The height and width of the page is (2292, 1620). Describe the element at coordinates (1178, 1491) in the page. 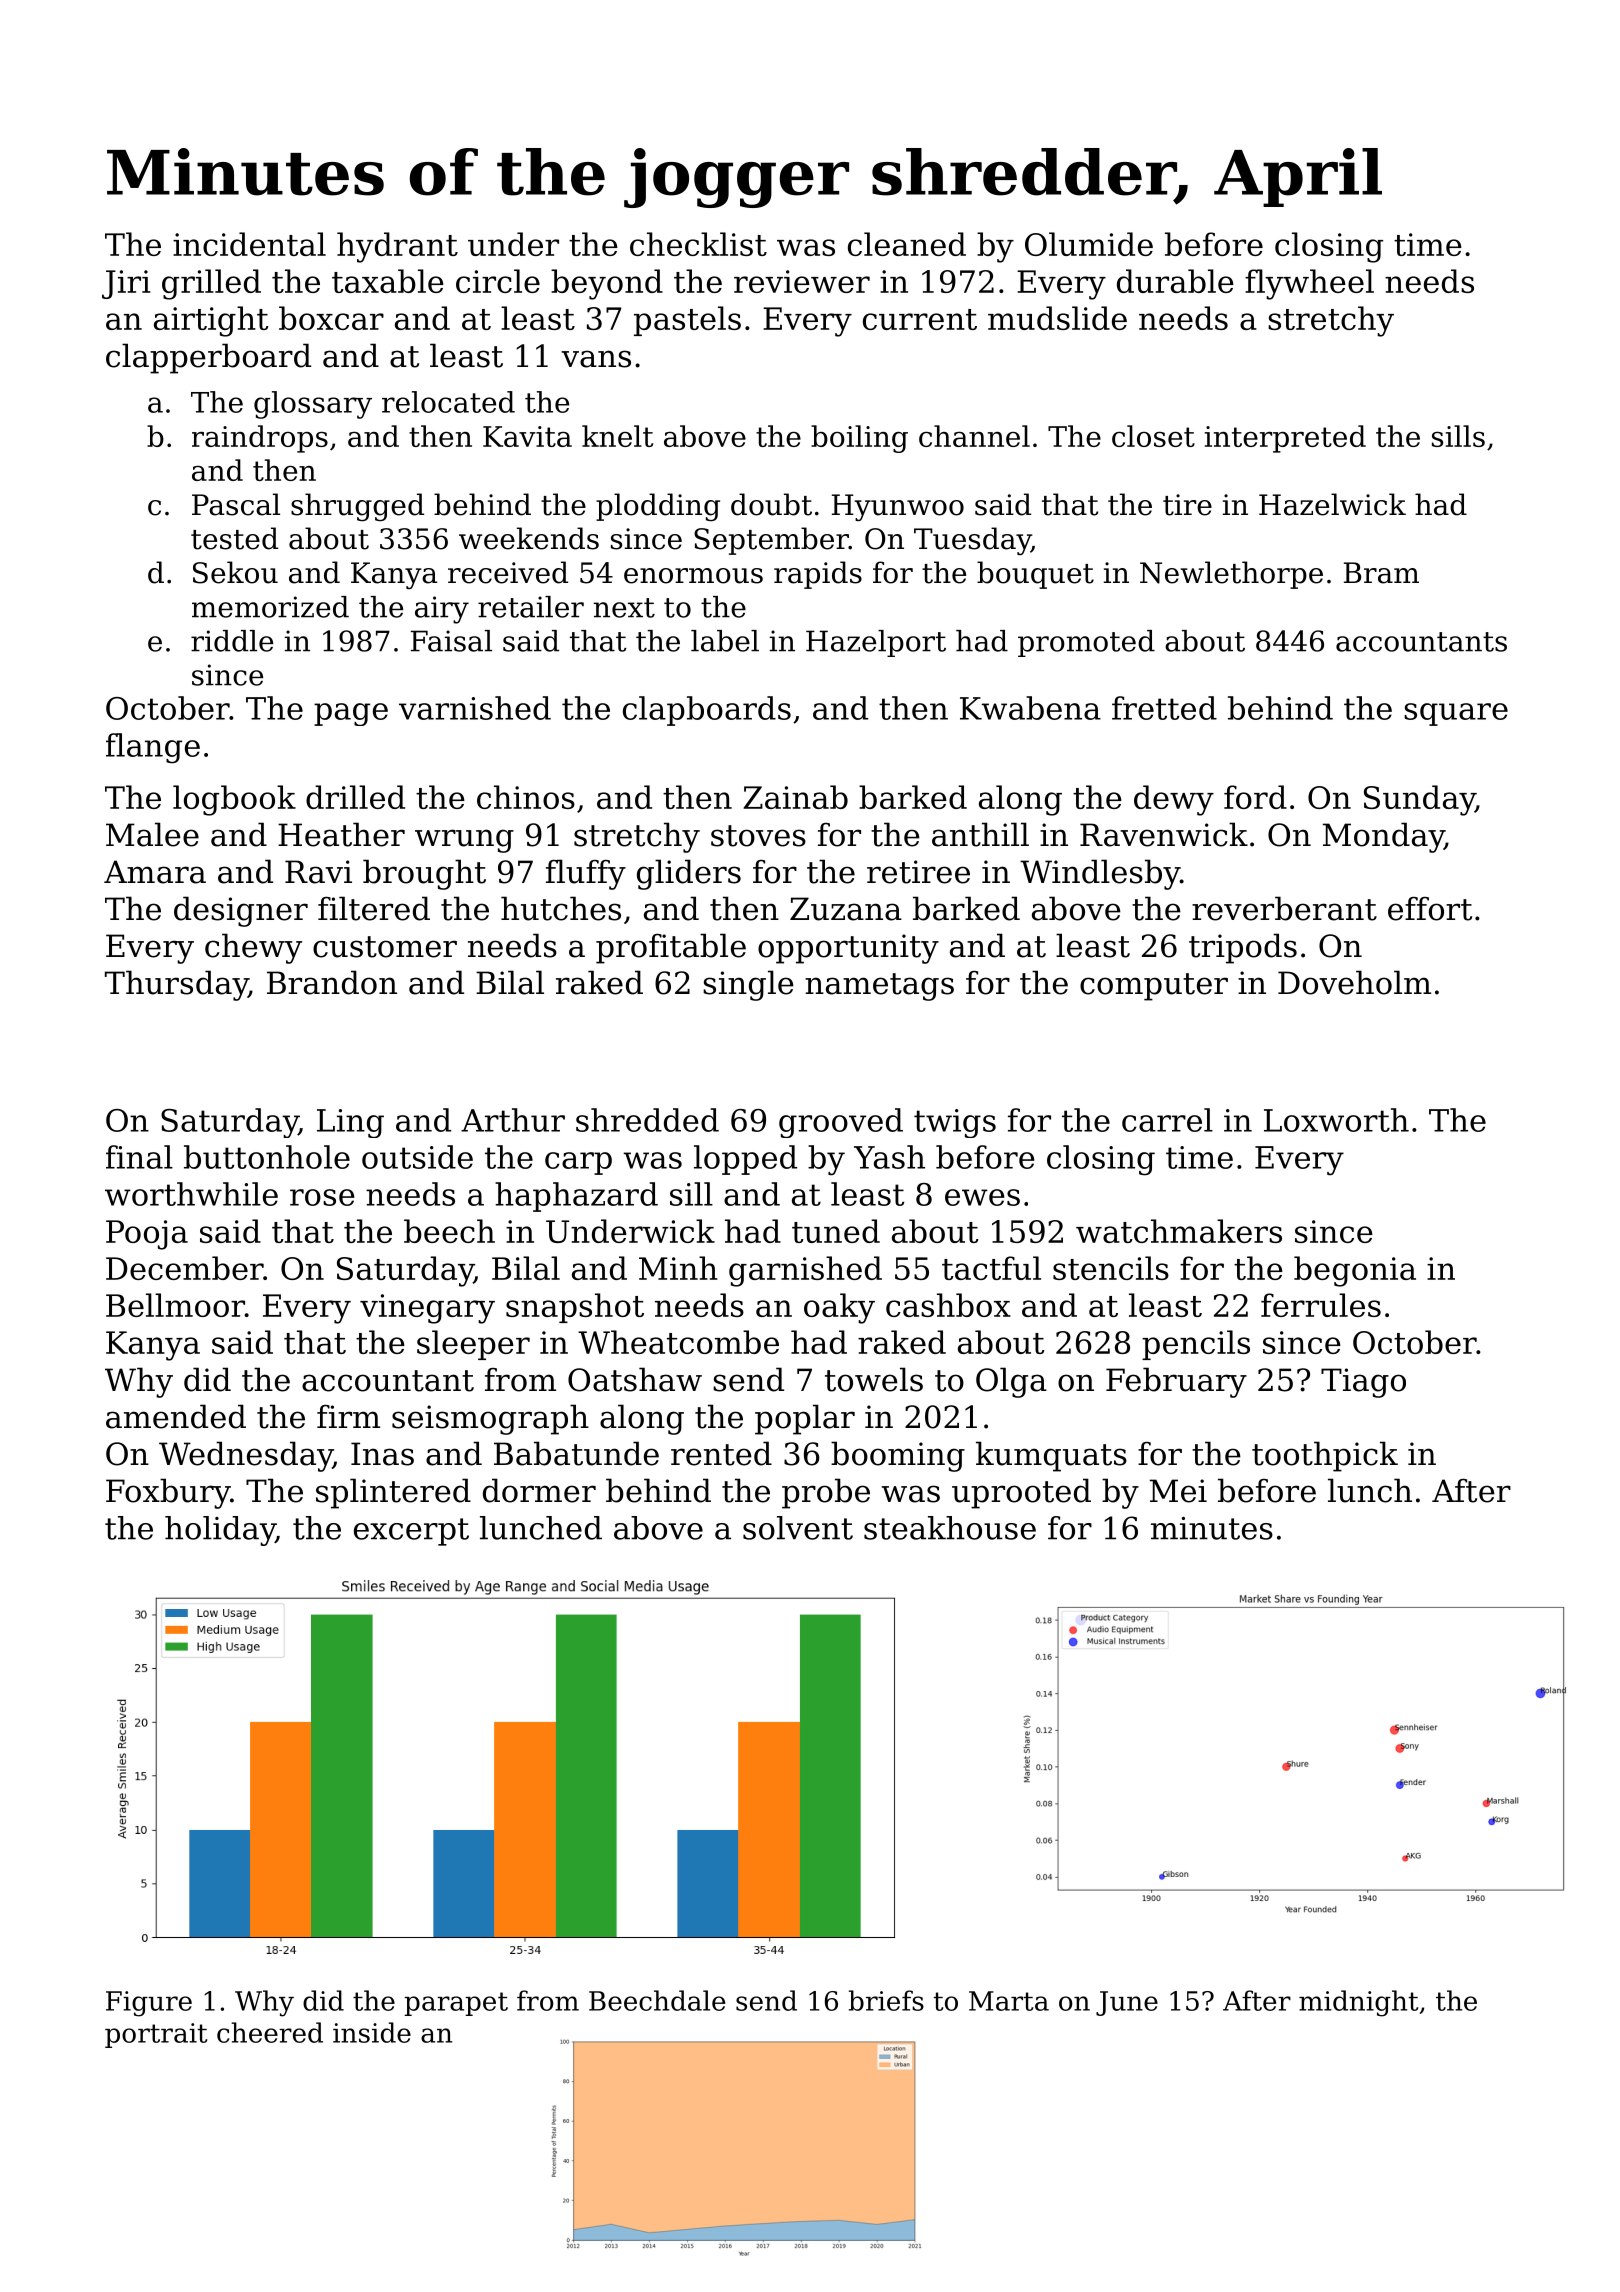

I see `Mei` at that location.
